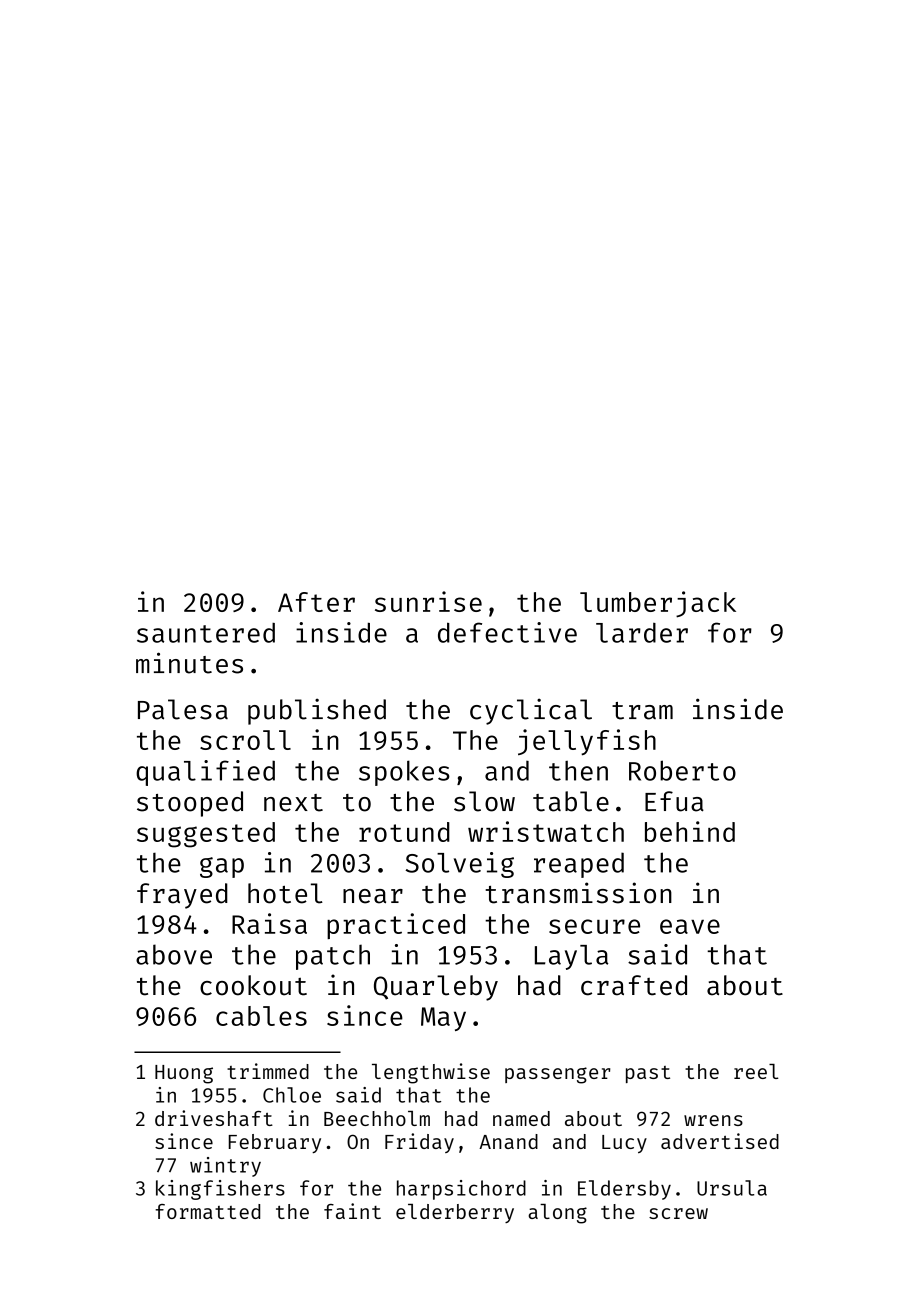 The width and height of the screenshot is (924, 1311). What do you see at coordinates (214, 1118) in the screenshot?
I see `driveshaft` at bounding box center [214, 1118].
